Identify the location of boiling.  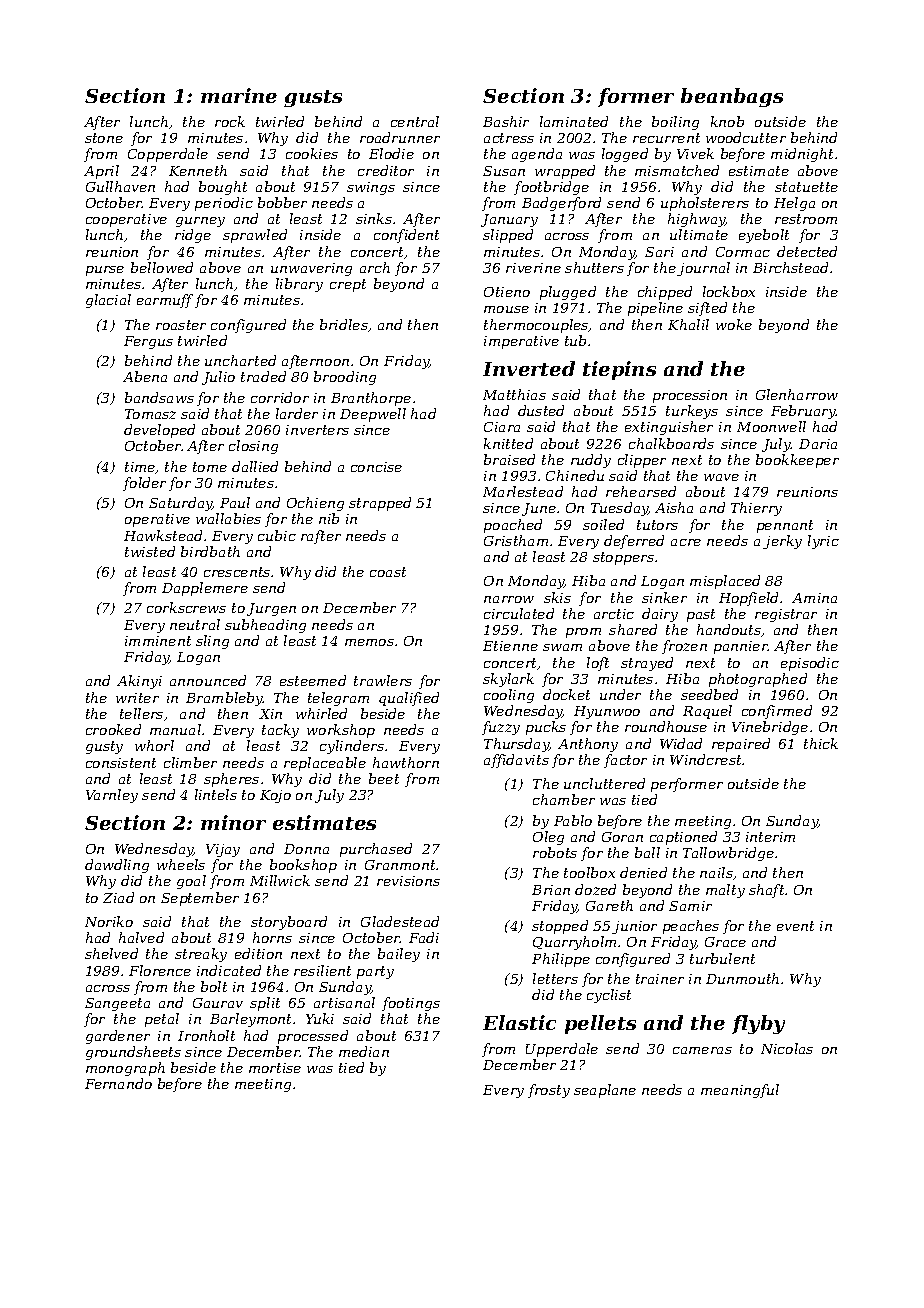
(675, 123).
